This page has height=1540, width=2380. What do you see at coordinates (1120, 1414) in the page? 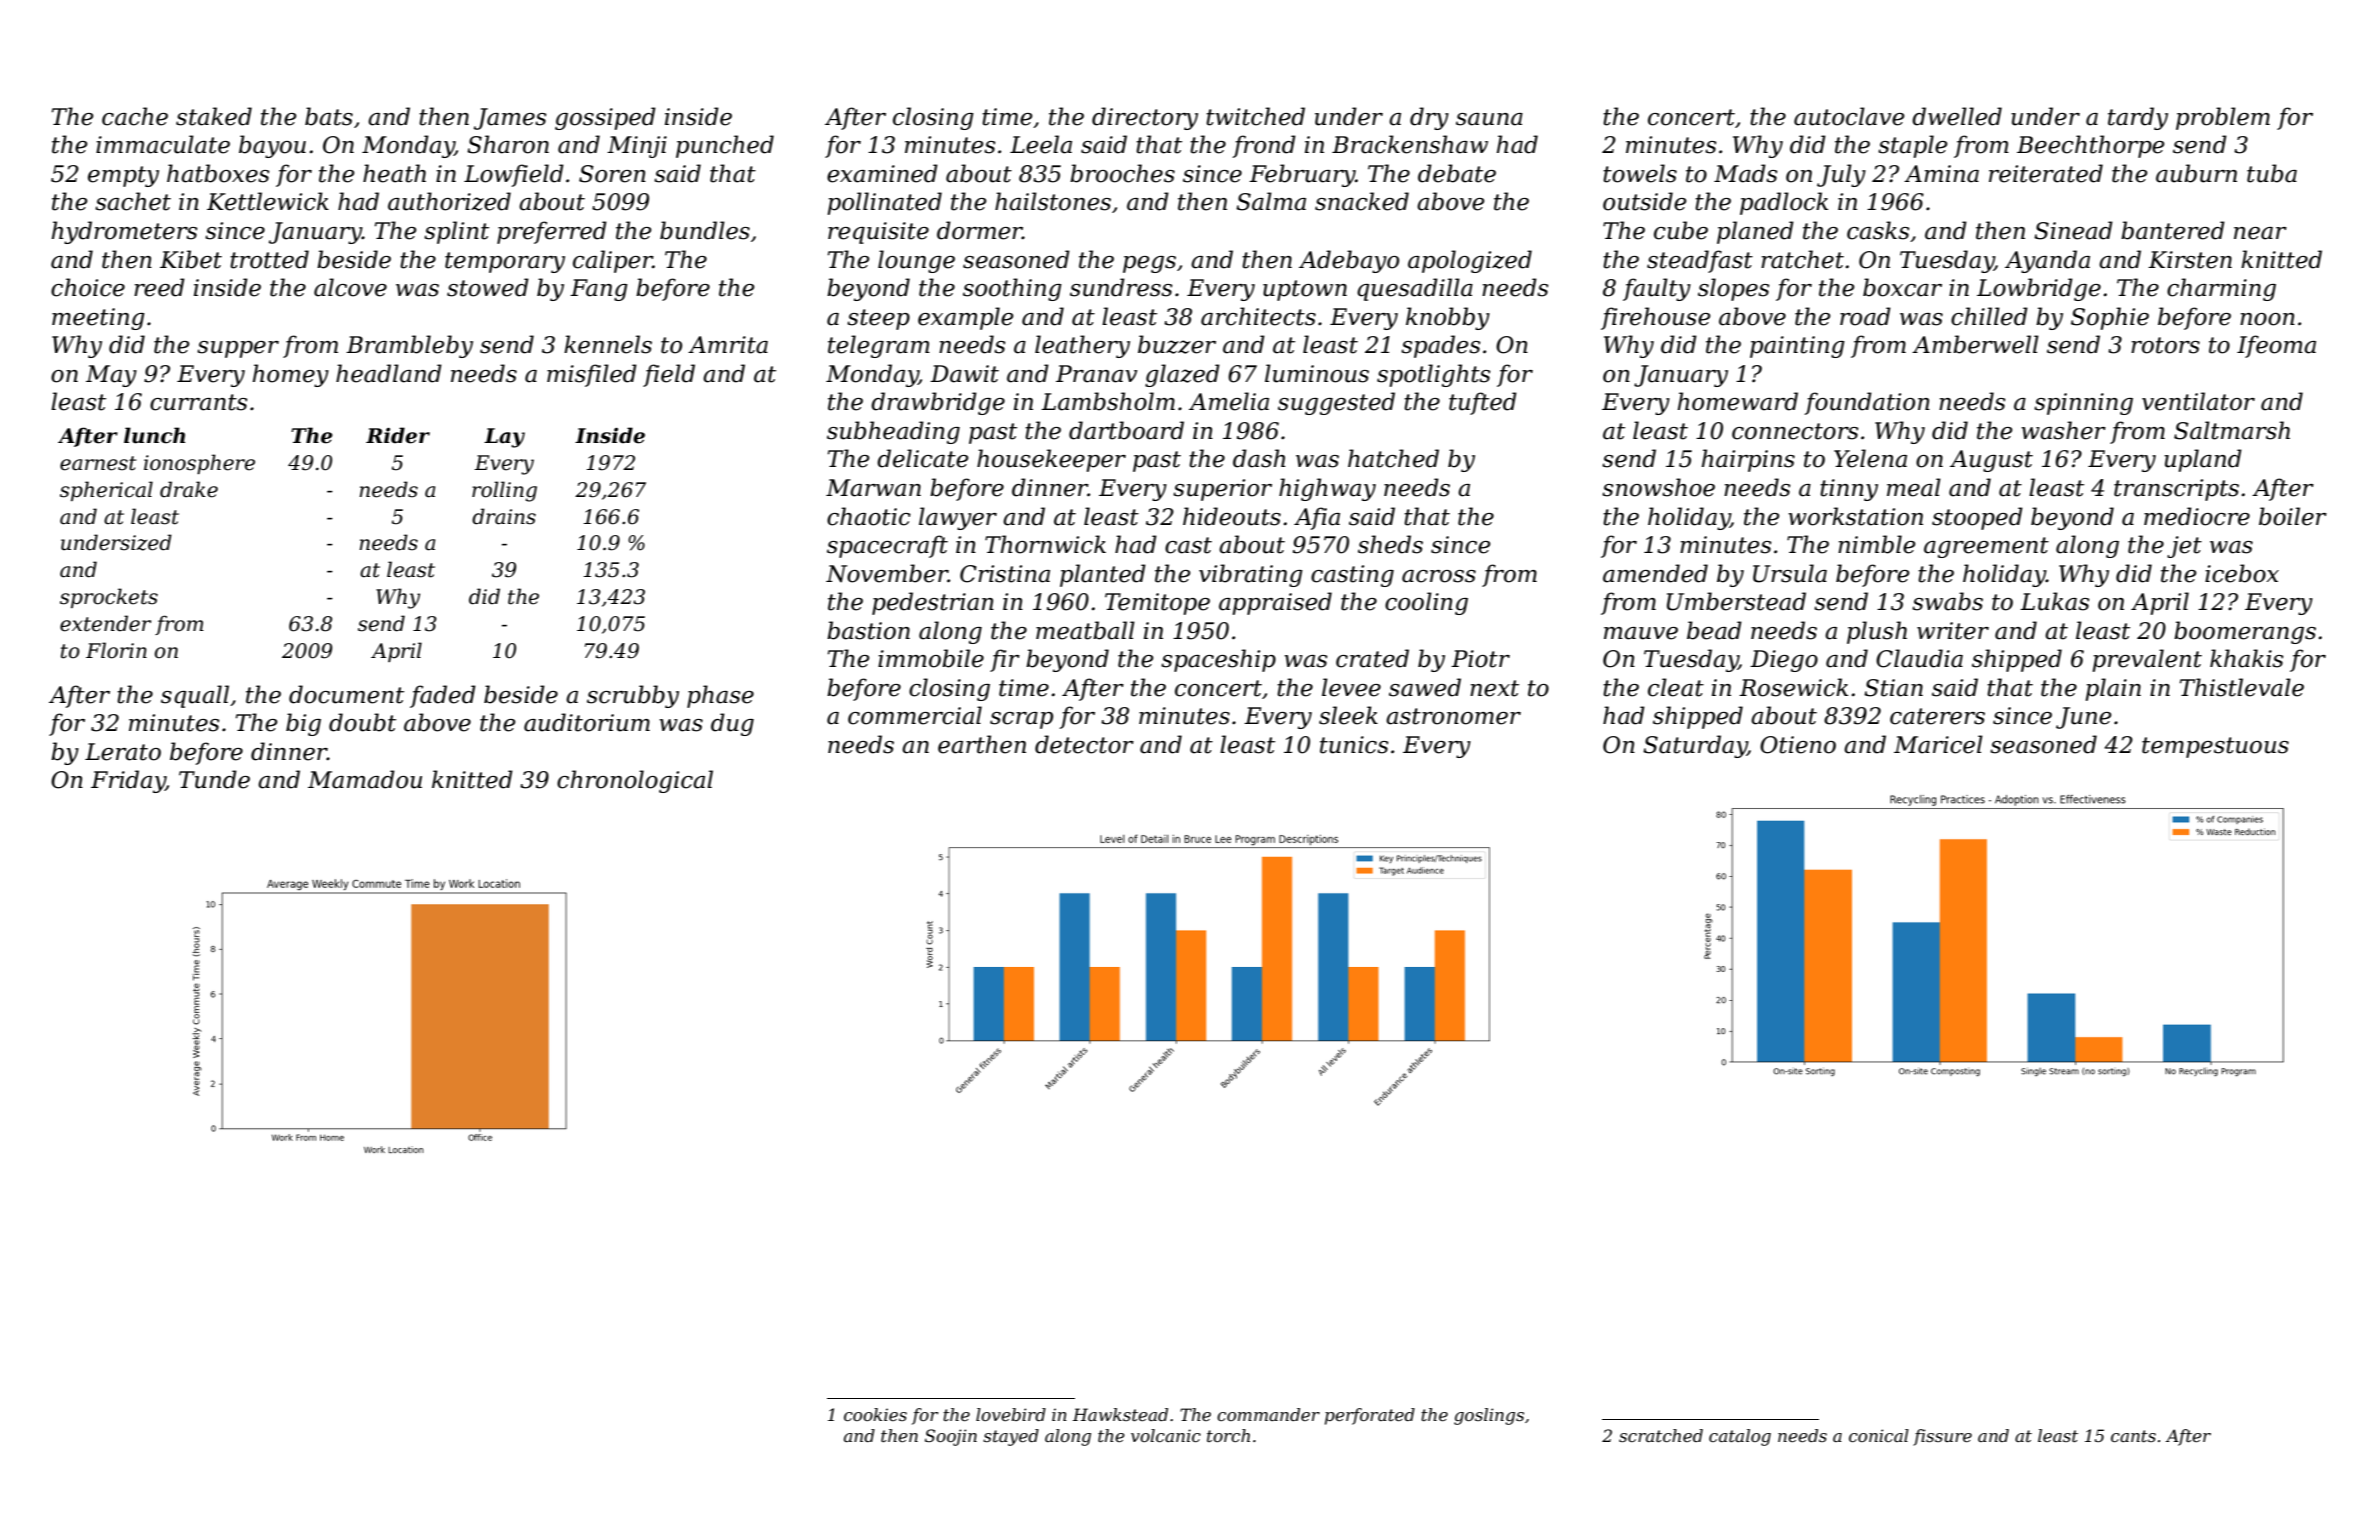
I see `Hawkstead` at bounding box center [1120, 1414].
